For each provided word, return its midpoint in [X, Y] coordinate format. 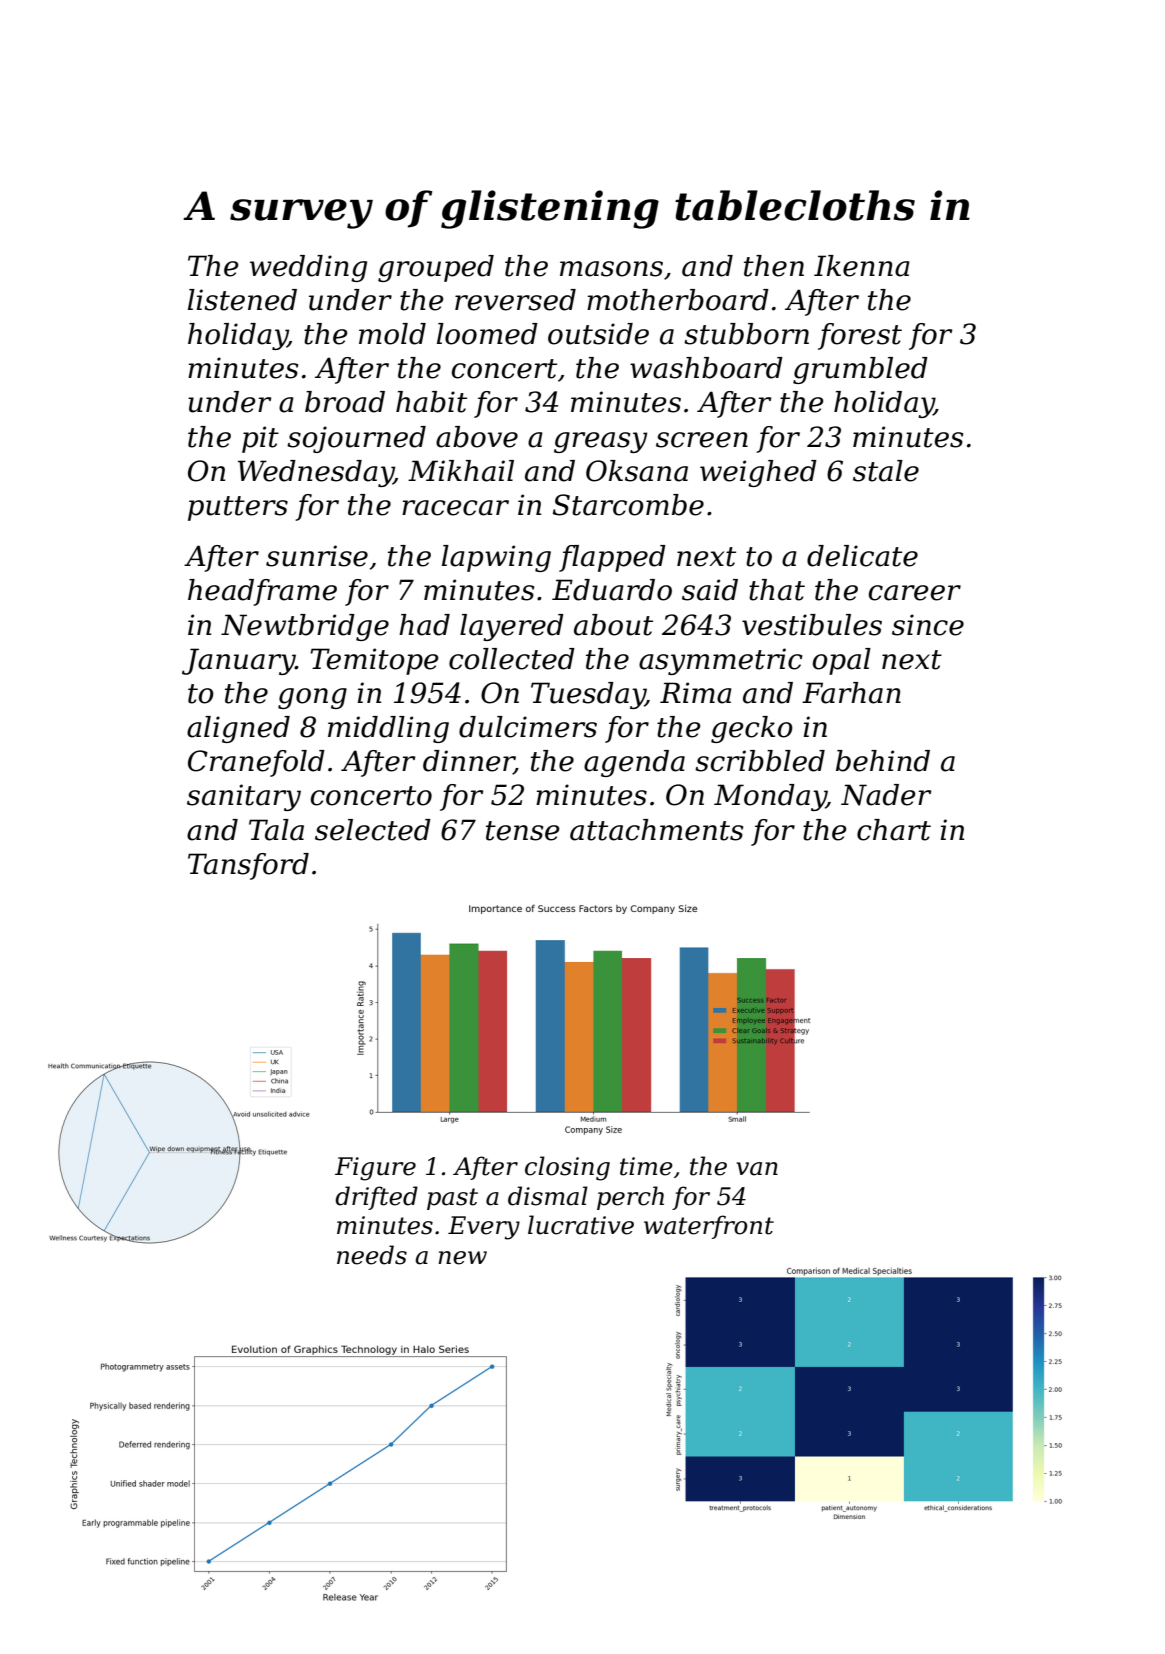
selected [373, 830]
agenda [634, 763]
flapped [612, 558]
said [710, 590]
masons [611, 269]
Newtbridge [305, 627]
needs [372, 1255]
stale [886, 471]
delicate [862, 556]
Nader [886, 795]
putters [238, 508]
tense [522, 831]
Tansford [248, 866]
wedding [308, 268]
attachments [656, 830]
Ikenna [862, 266]
